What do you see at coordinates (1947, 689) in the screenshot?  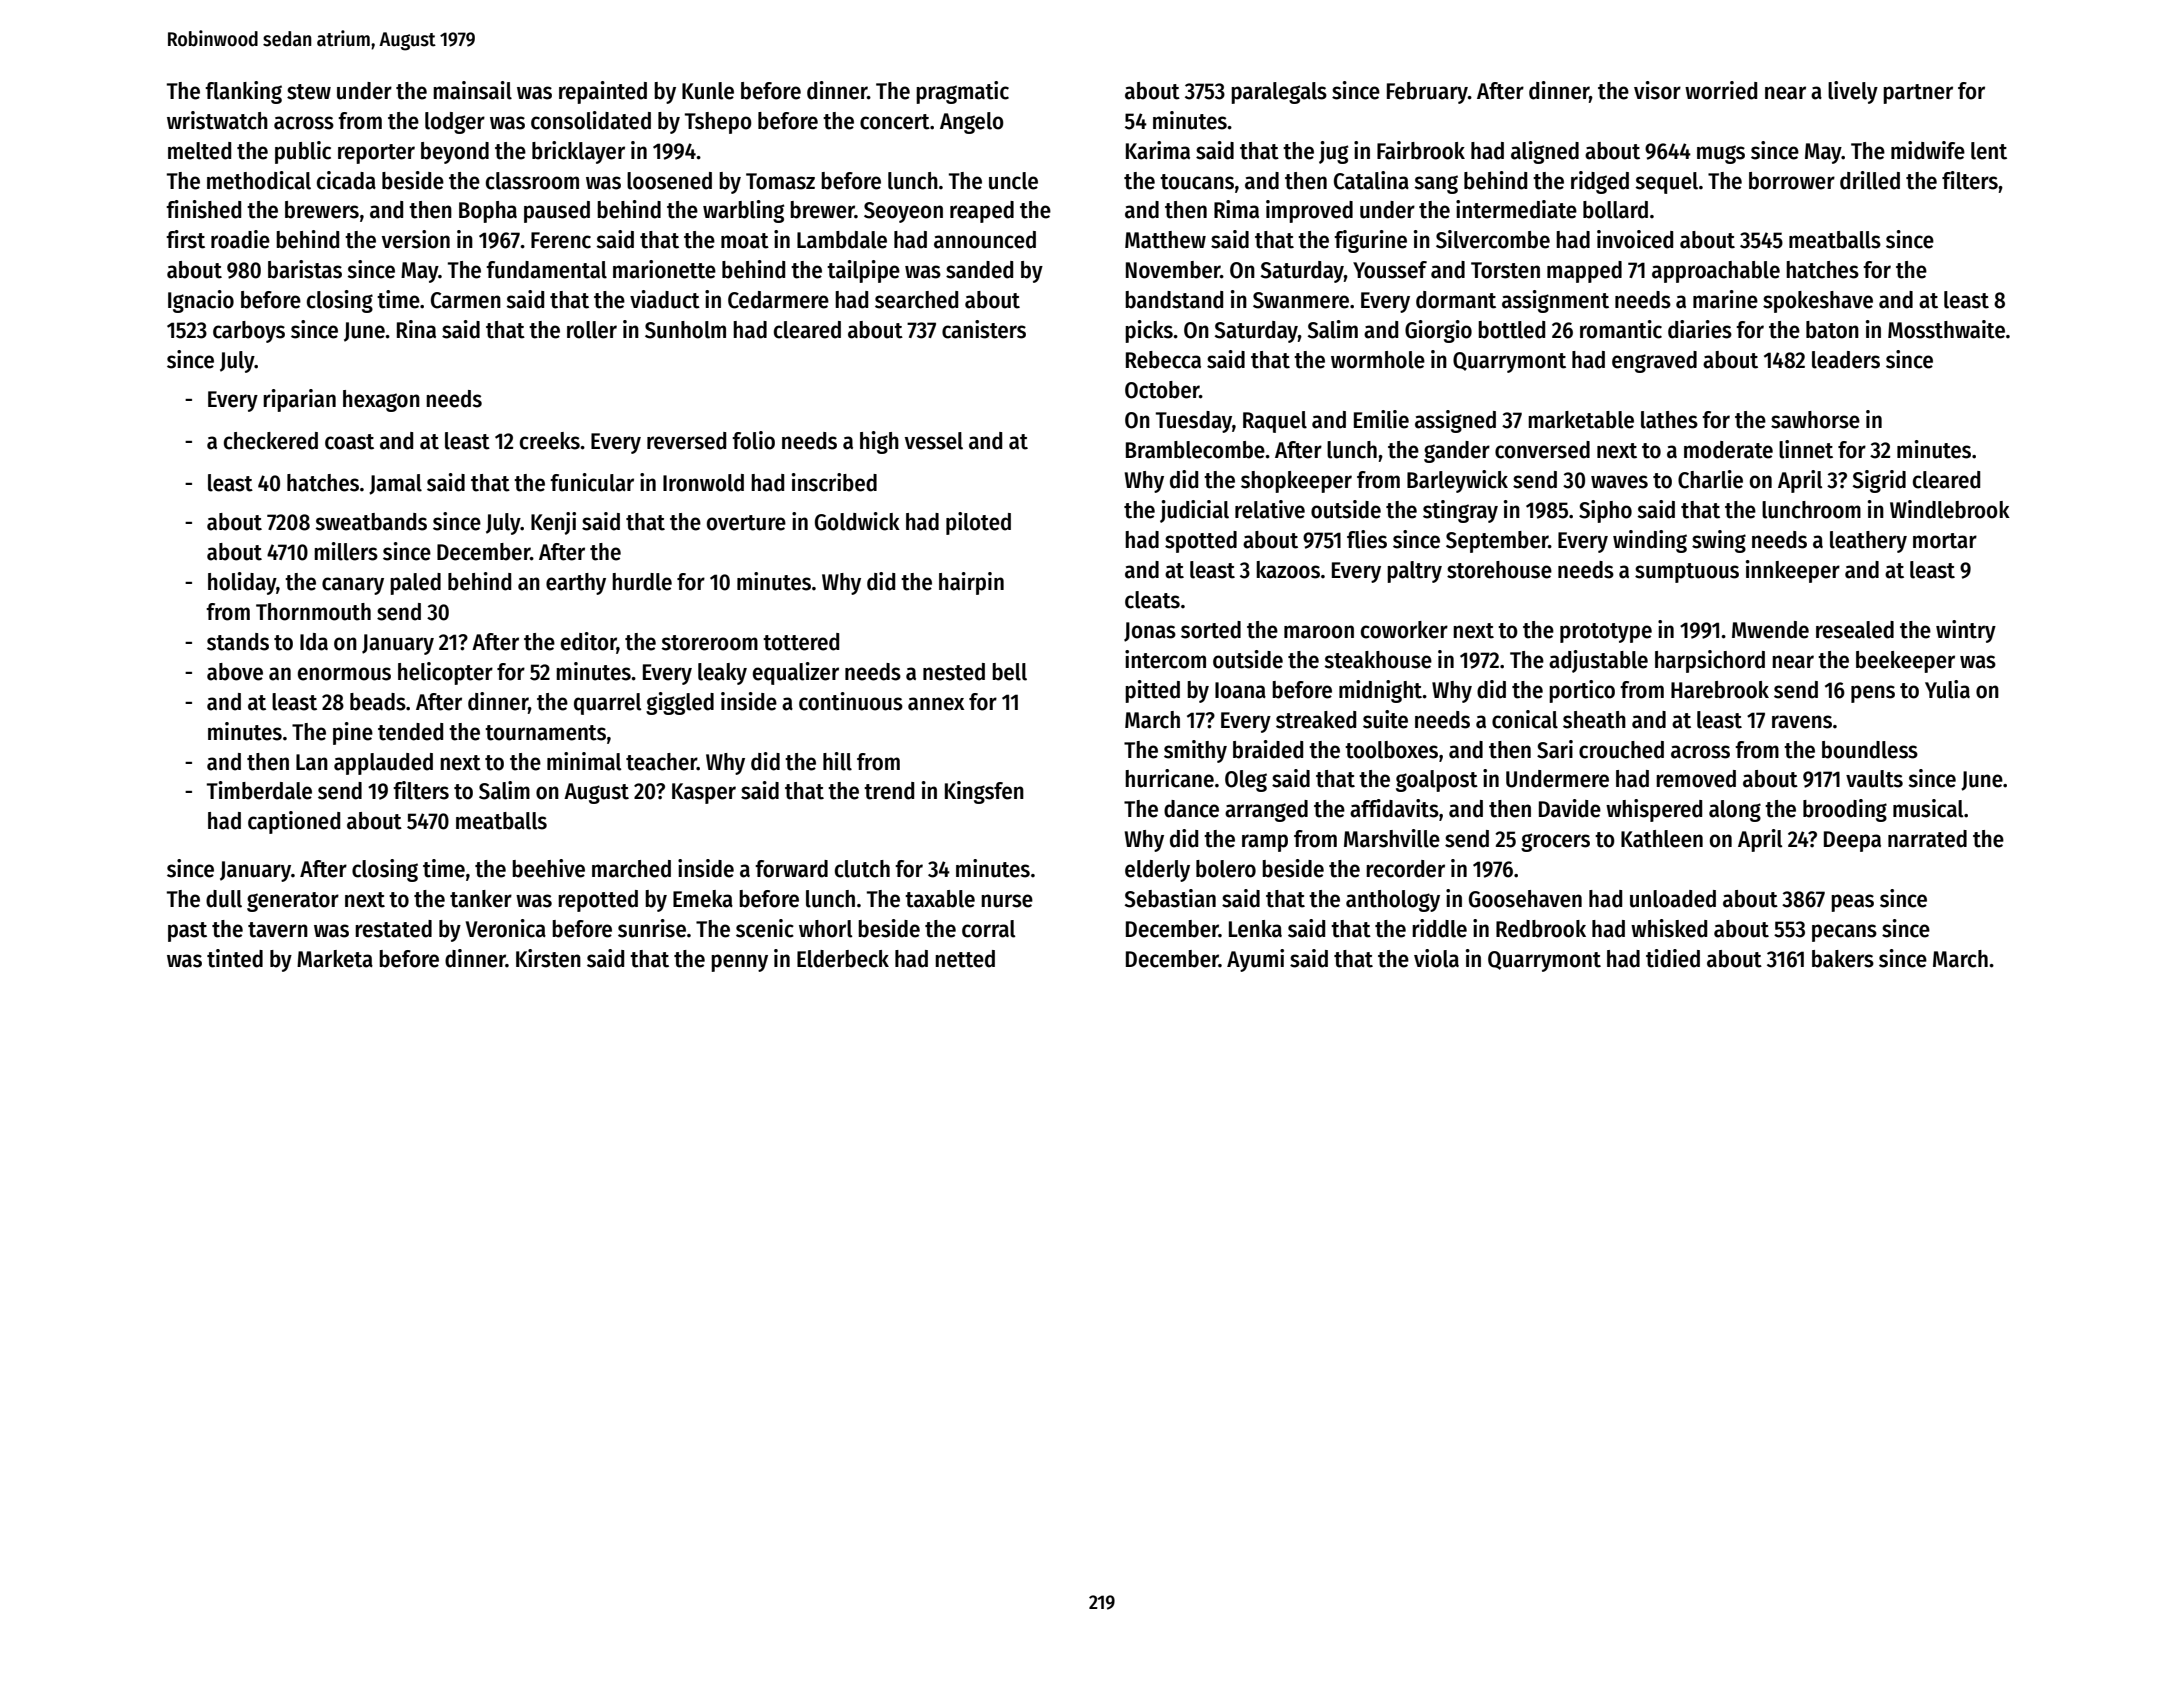 I see `Yulia` at bounding box center [1947, 689].
